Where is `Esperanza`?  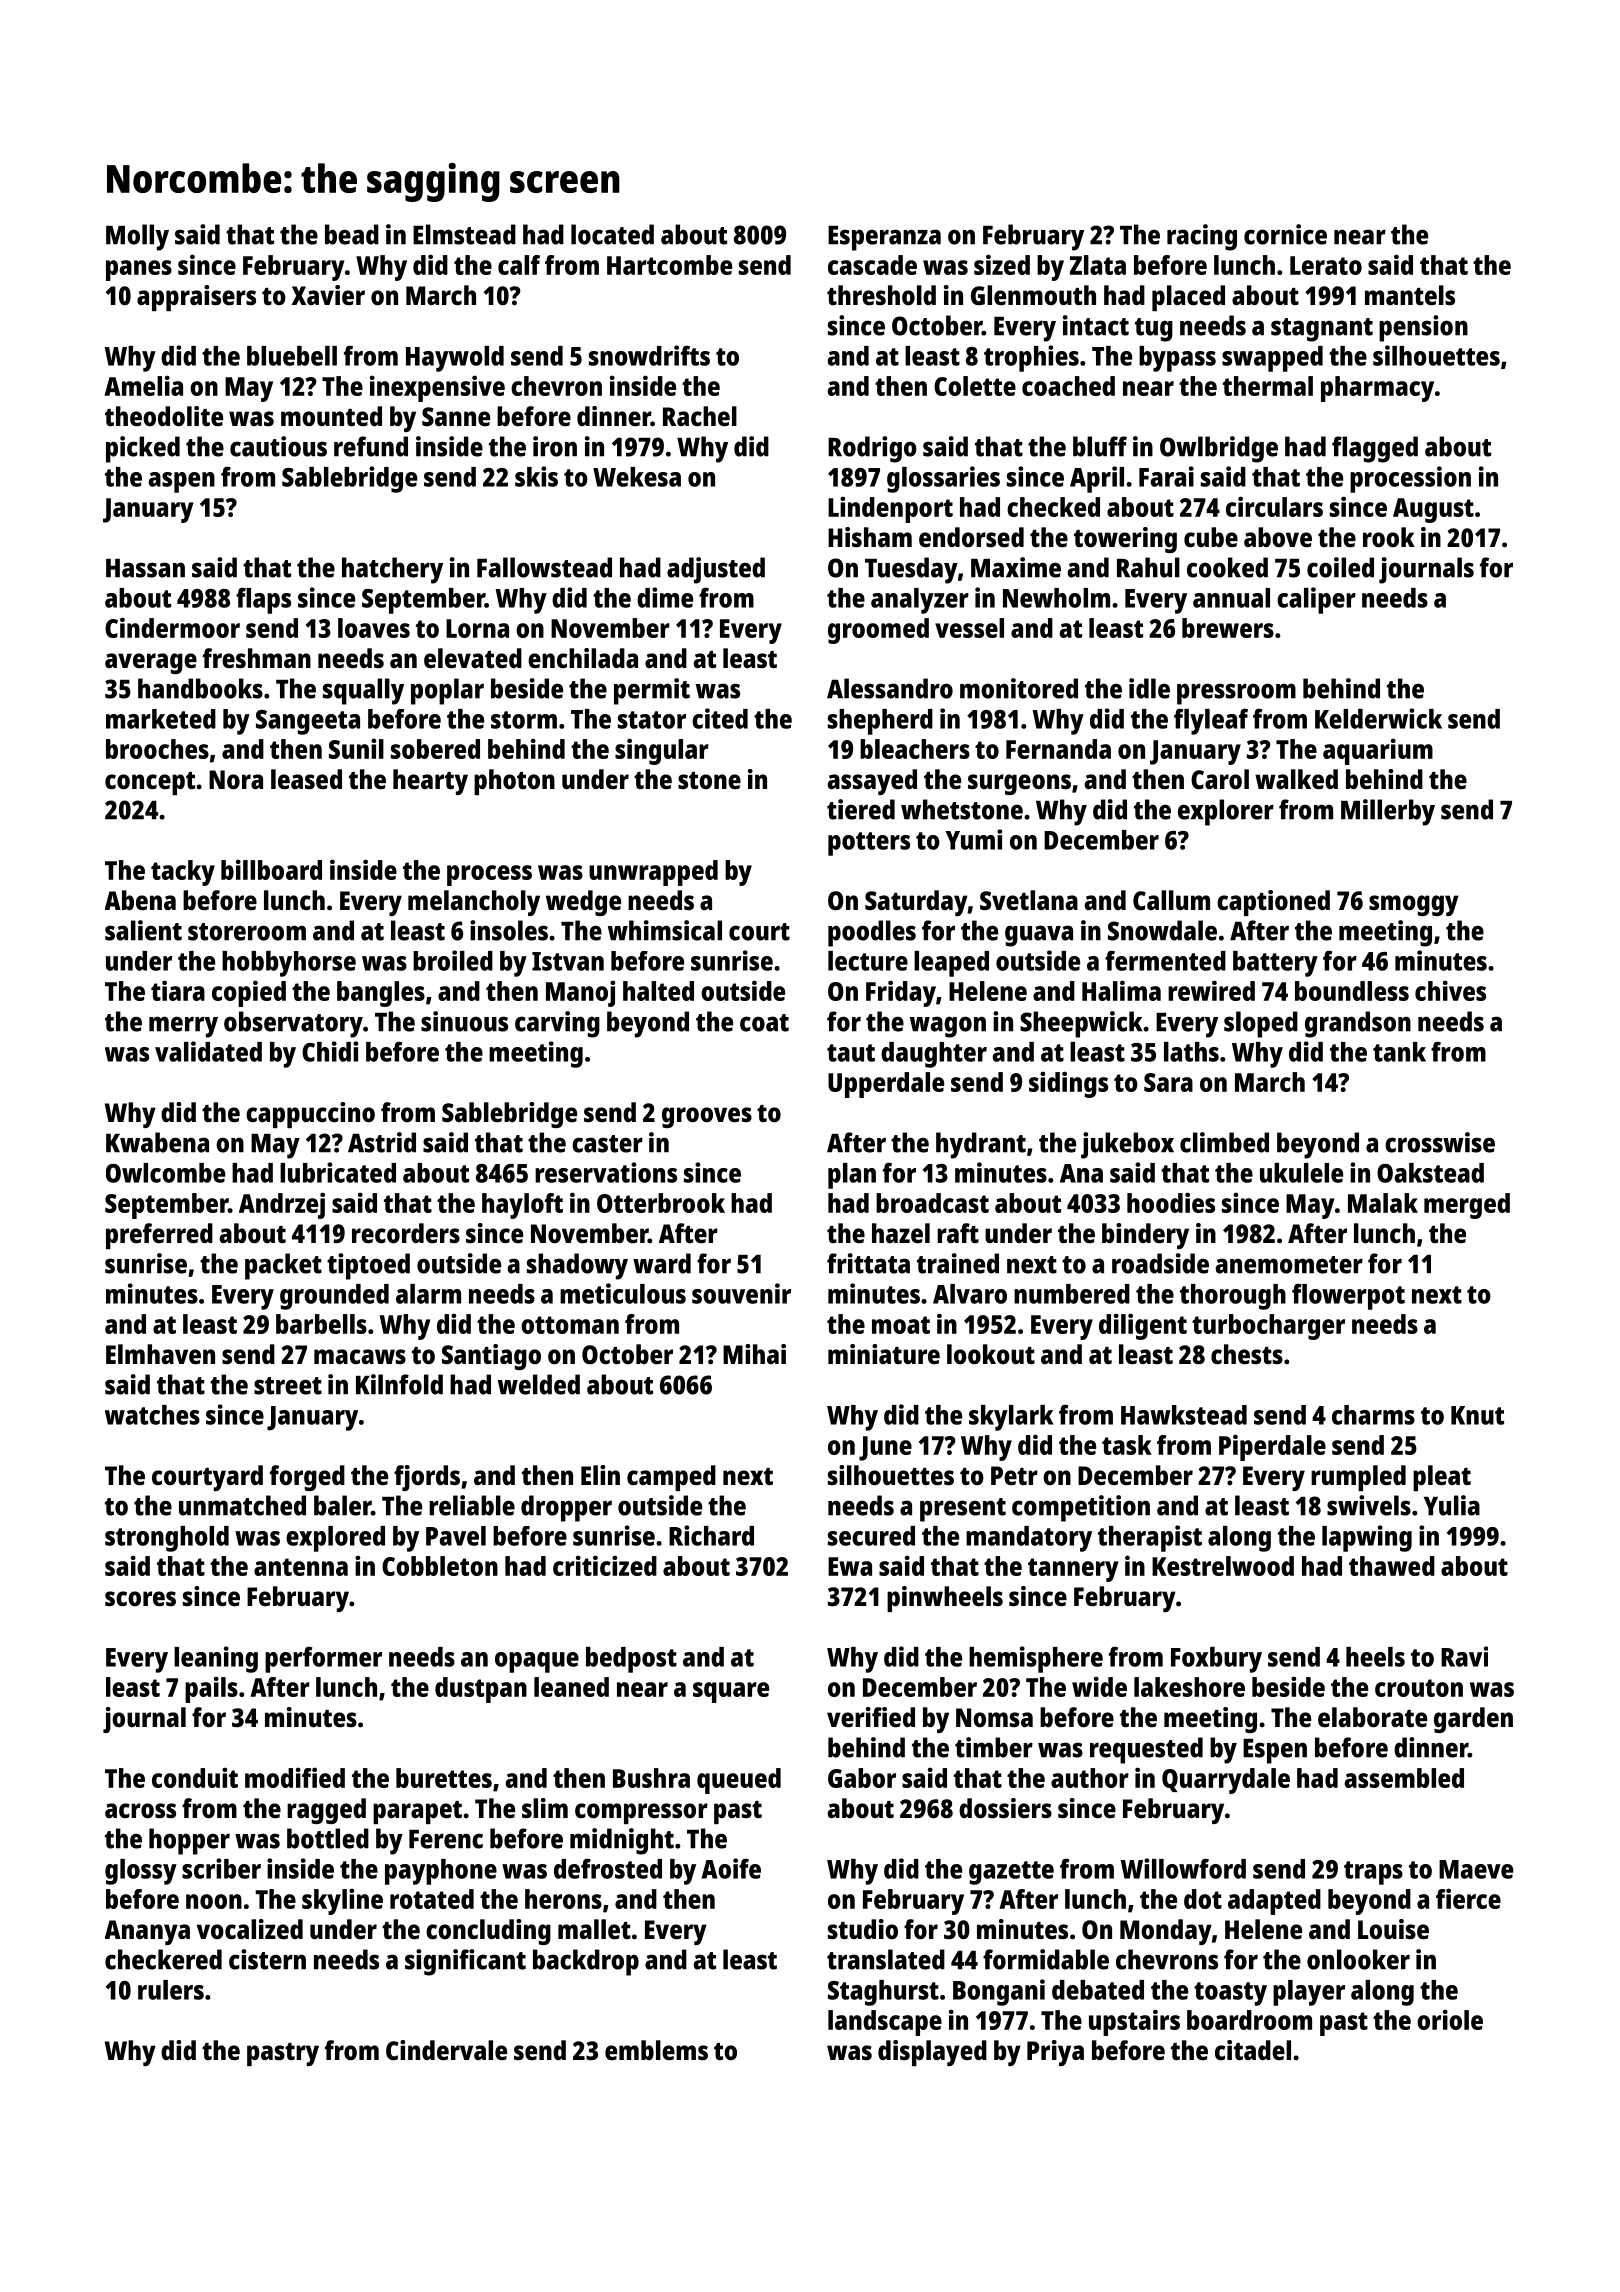
Esperanza is located at coordinates (884, 238).
